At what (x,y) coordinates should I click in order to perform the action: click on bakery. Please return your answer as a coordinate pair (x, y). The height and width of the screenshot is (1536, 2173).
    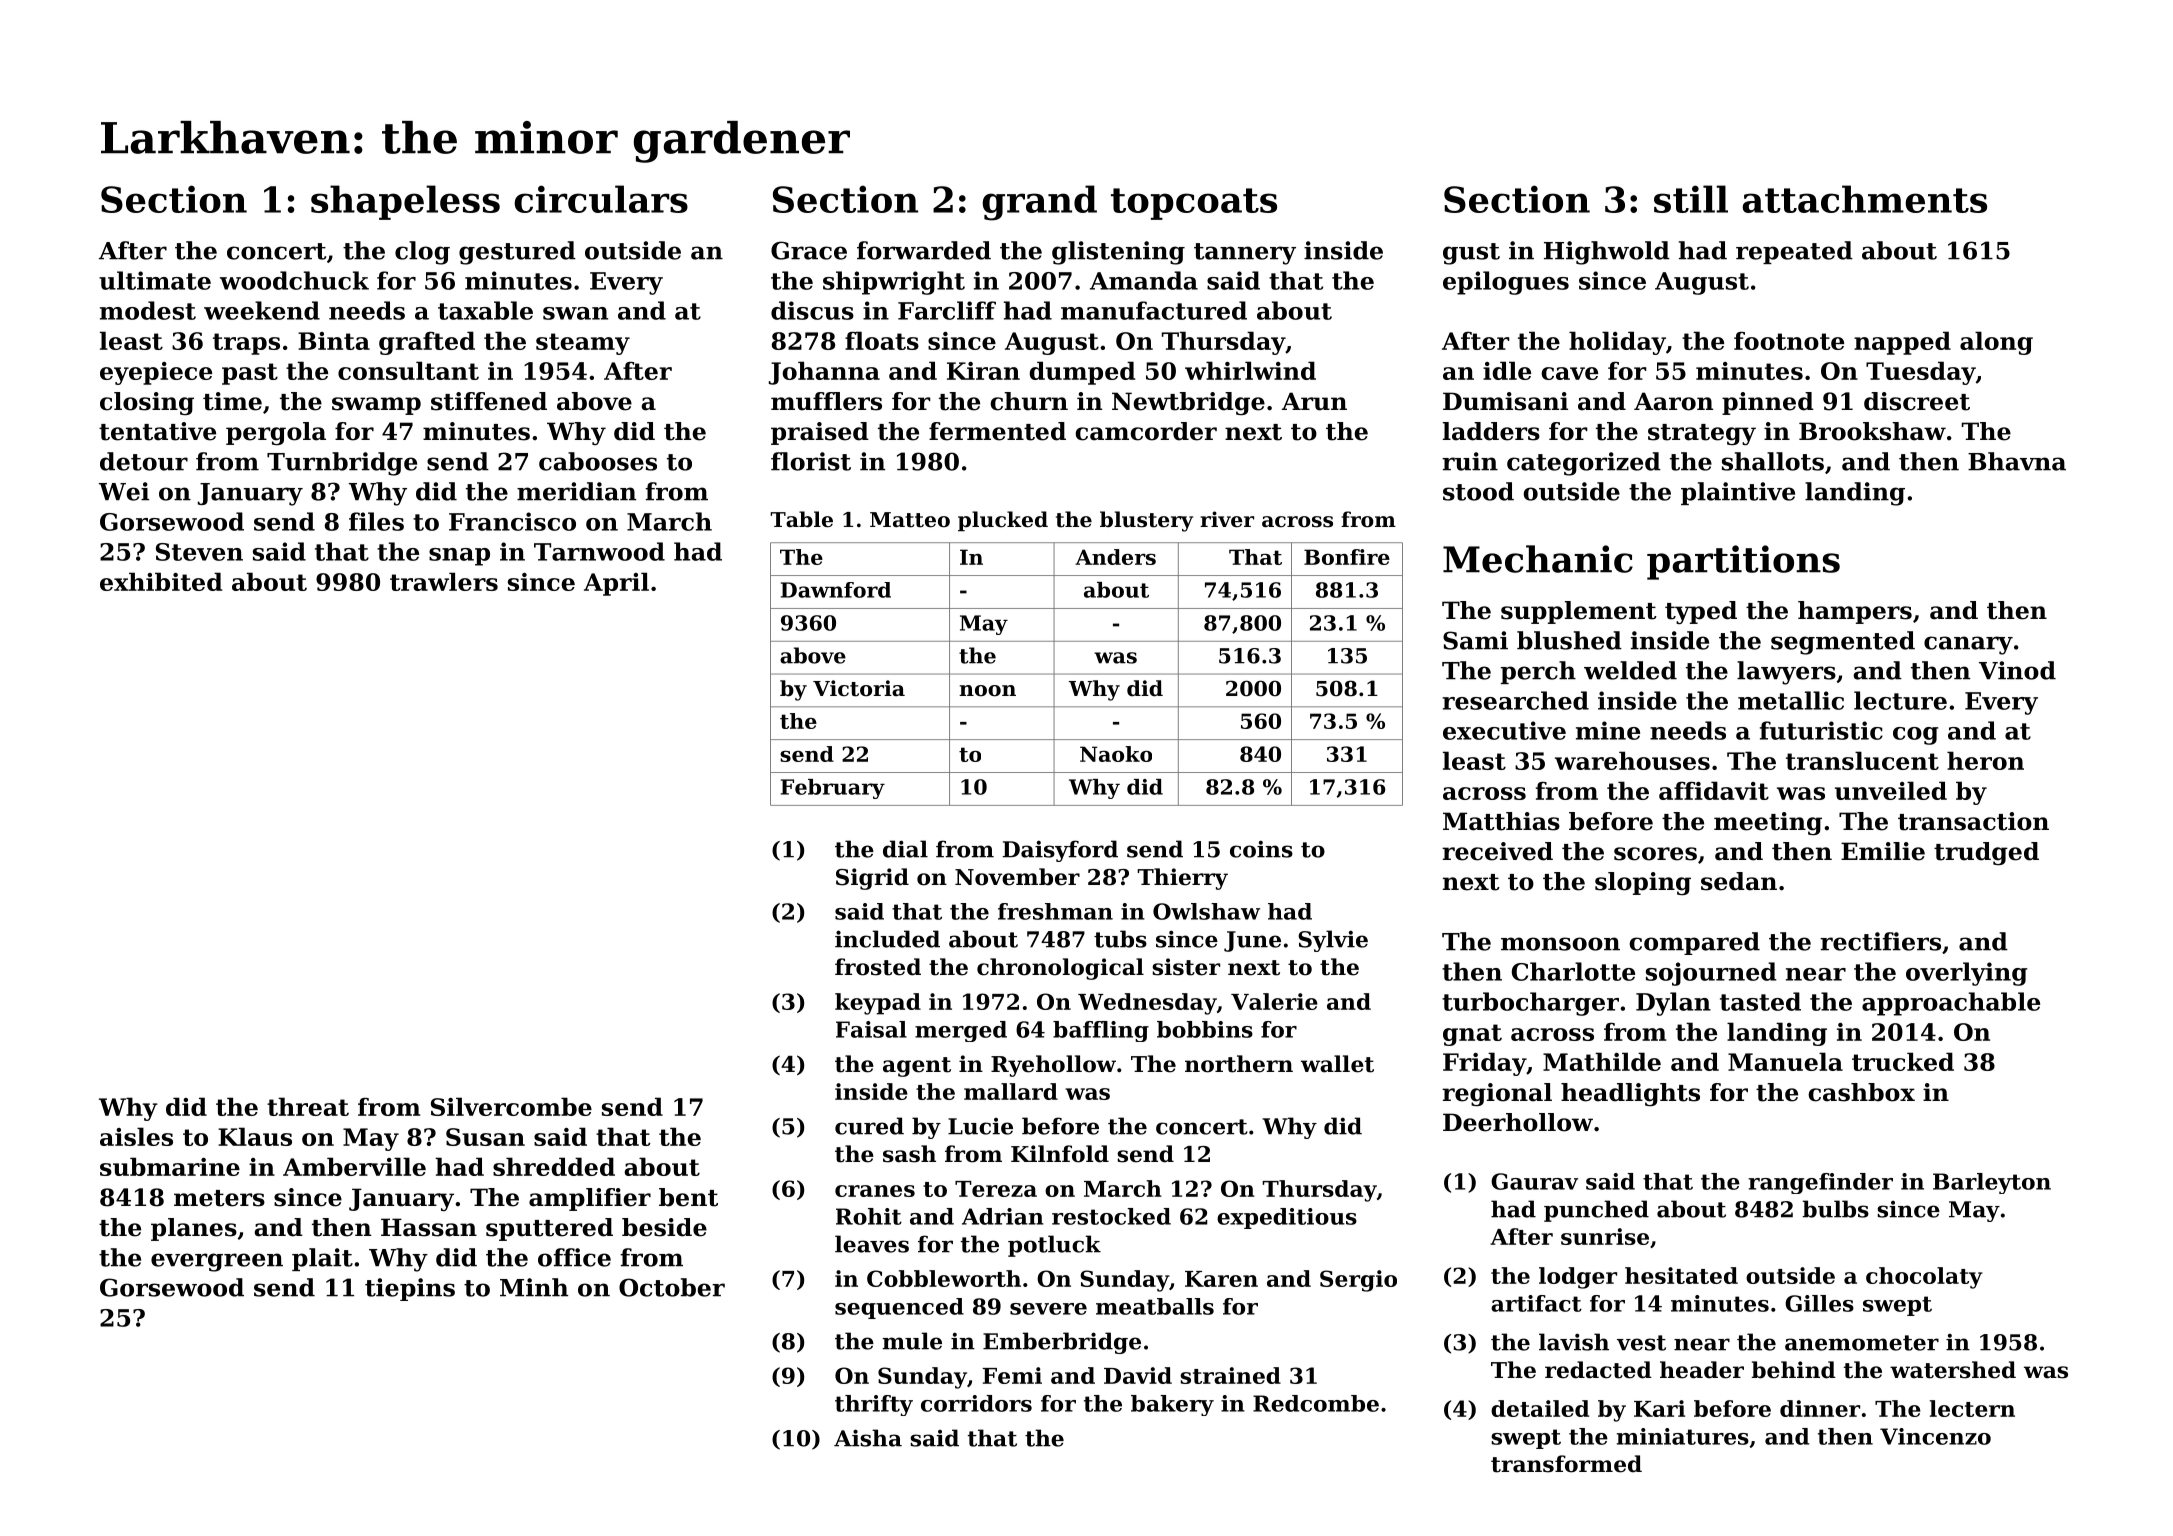
    Looking at the image, I should click on (1172, 1405).
